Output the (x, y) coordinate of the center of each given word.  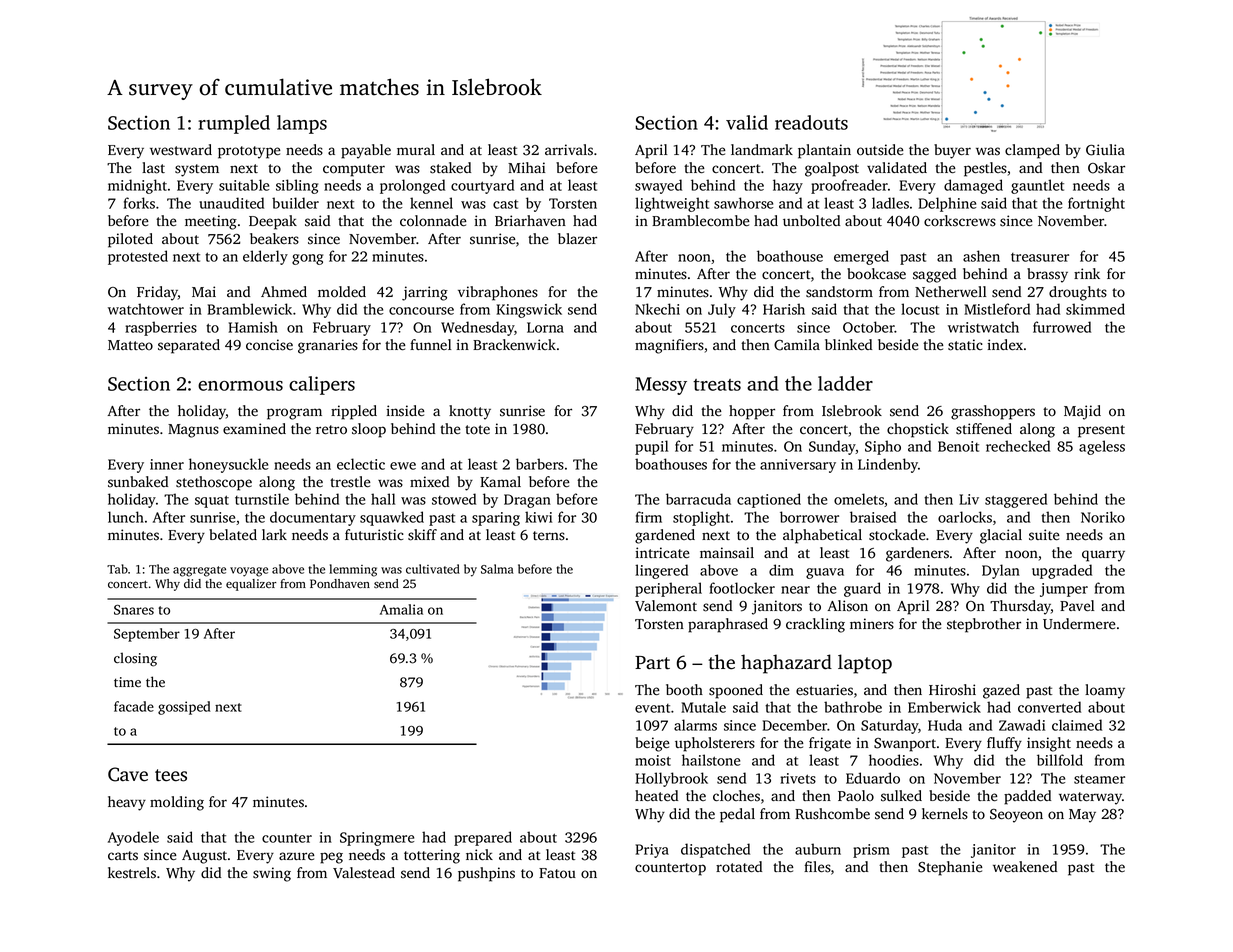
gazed (1001, 691)
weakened (1025, 866)
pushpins (486, 874)
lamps (302, 124)
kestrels (132, 873)
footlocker (742, 588)
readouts (811, 122)
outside (880, 150)
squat (212, 501)
